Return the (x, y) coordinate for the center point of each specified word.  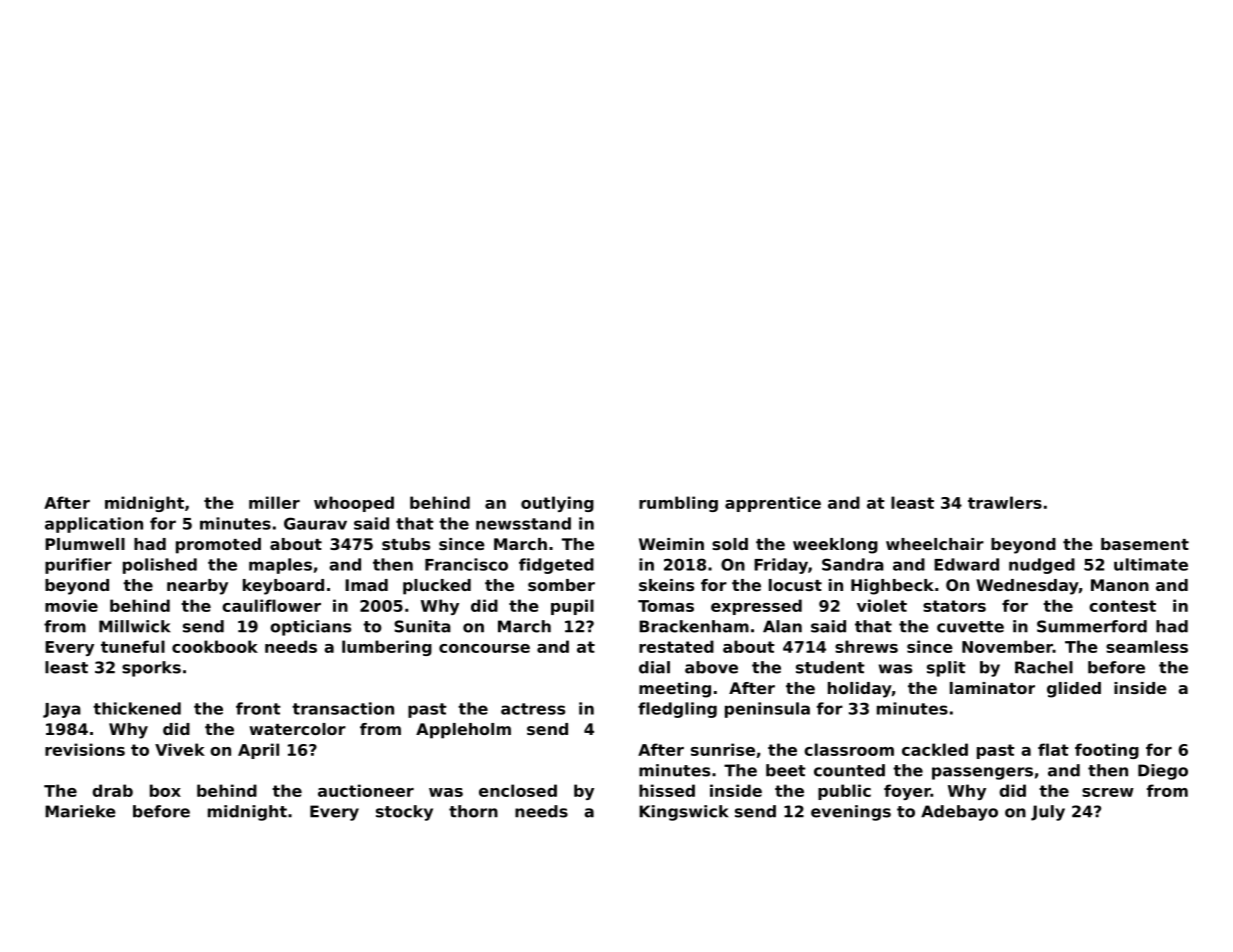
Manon (1120, 585)
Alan (782, 626)
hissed (667, 790)
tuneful (133, 646)
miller (274, 502)
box (165, 790)
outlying (557, 504)
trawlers (1005, 502)
